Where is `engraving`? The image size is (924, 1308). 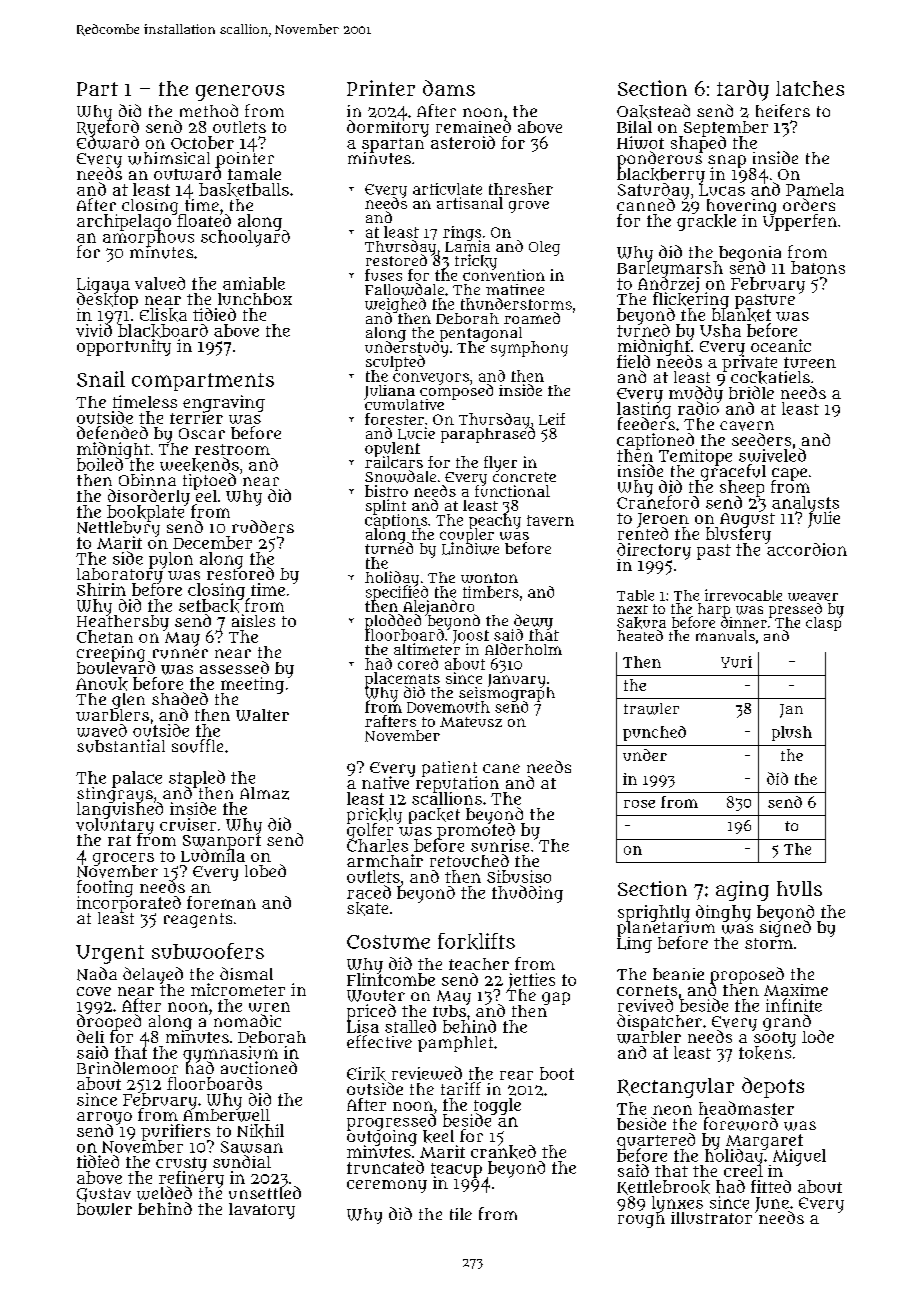 engraving is located at coordinates (224, 403).
